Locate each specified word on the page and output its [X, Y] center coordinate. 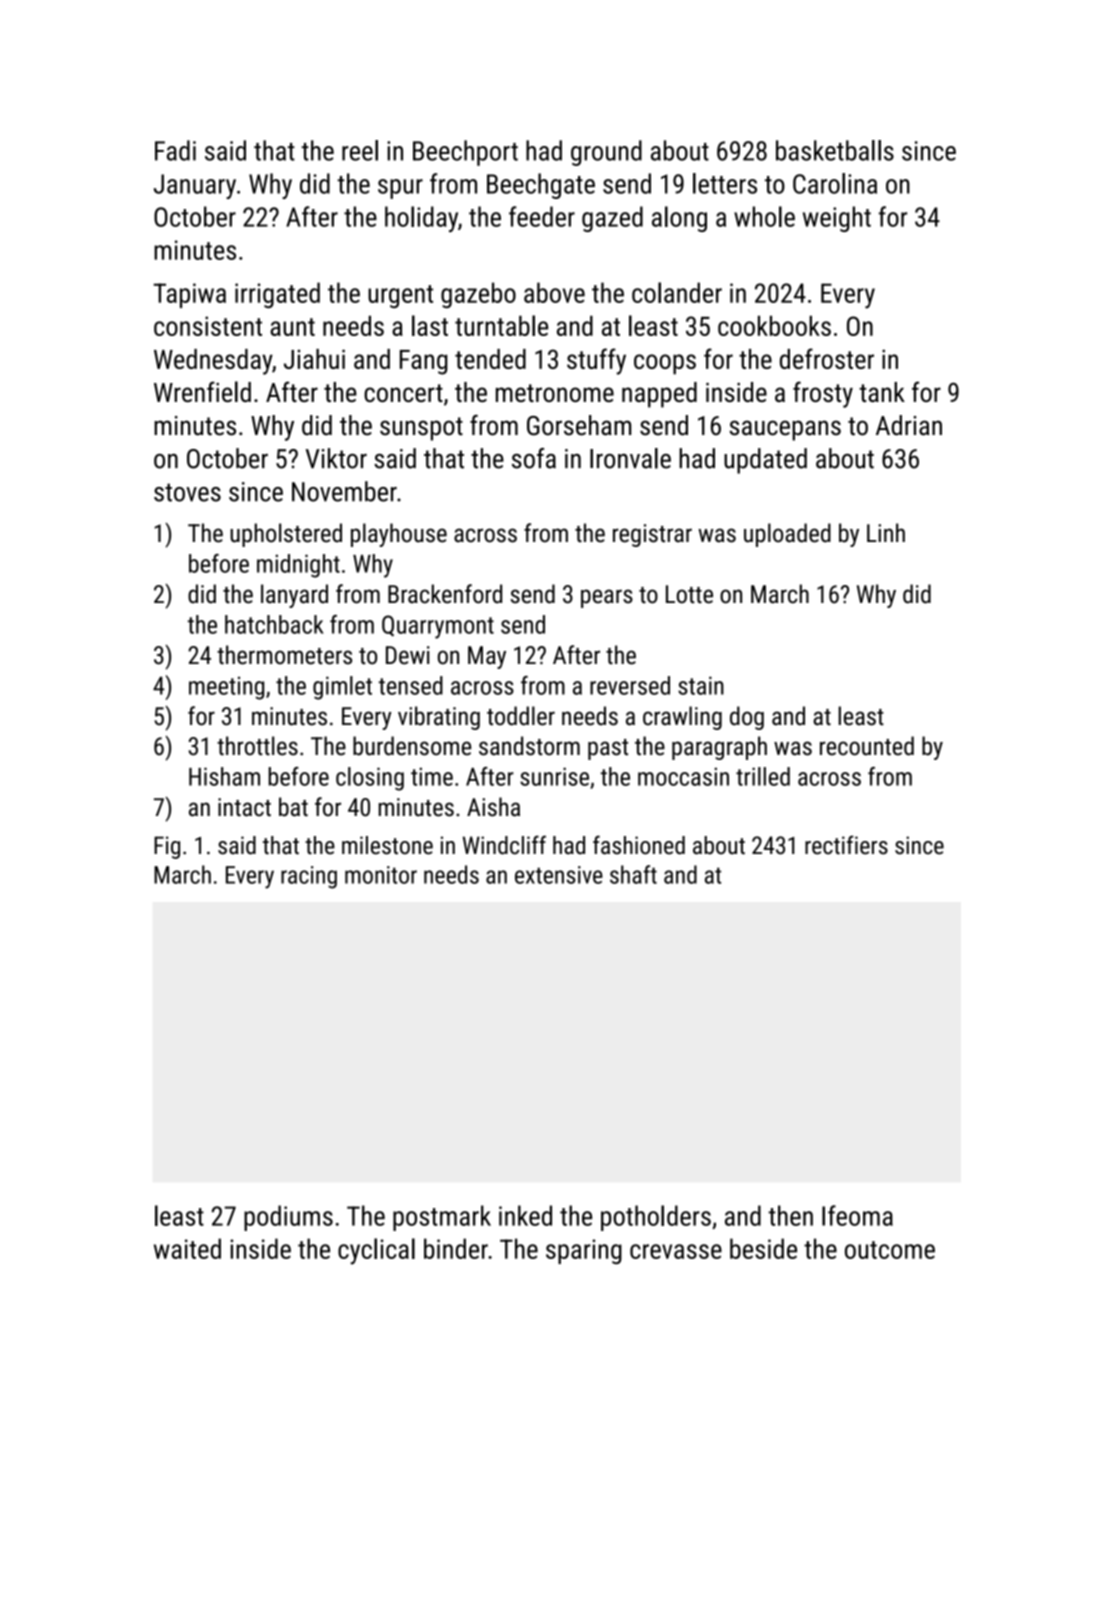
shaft [633, 874]
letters [725, 183]
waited [187, 1248]
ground [606, 153]
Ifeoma [857, 1215]
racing [309, 877]
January [195, 186]
